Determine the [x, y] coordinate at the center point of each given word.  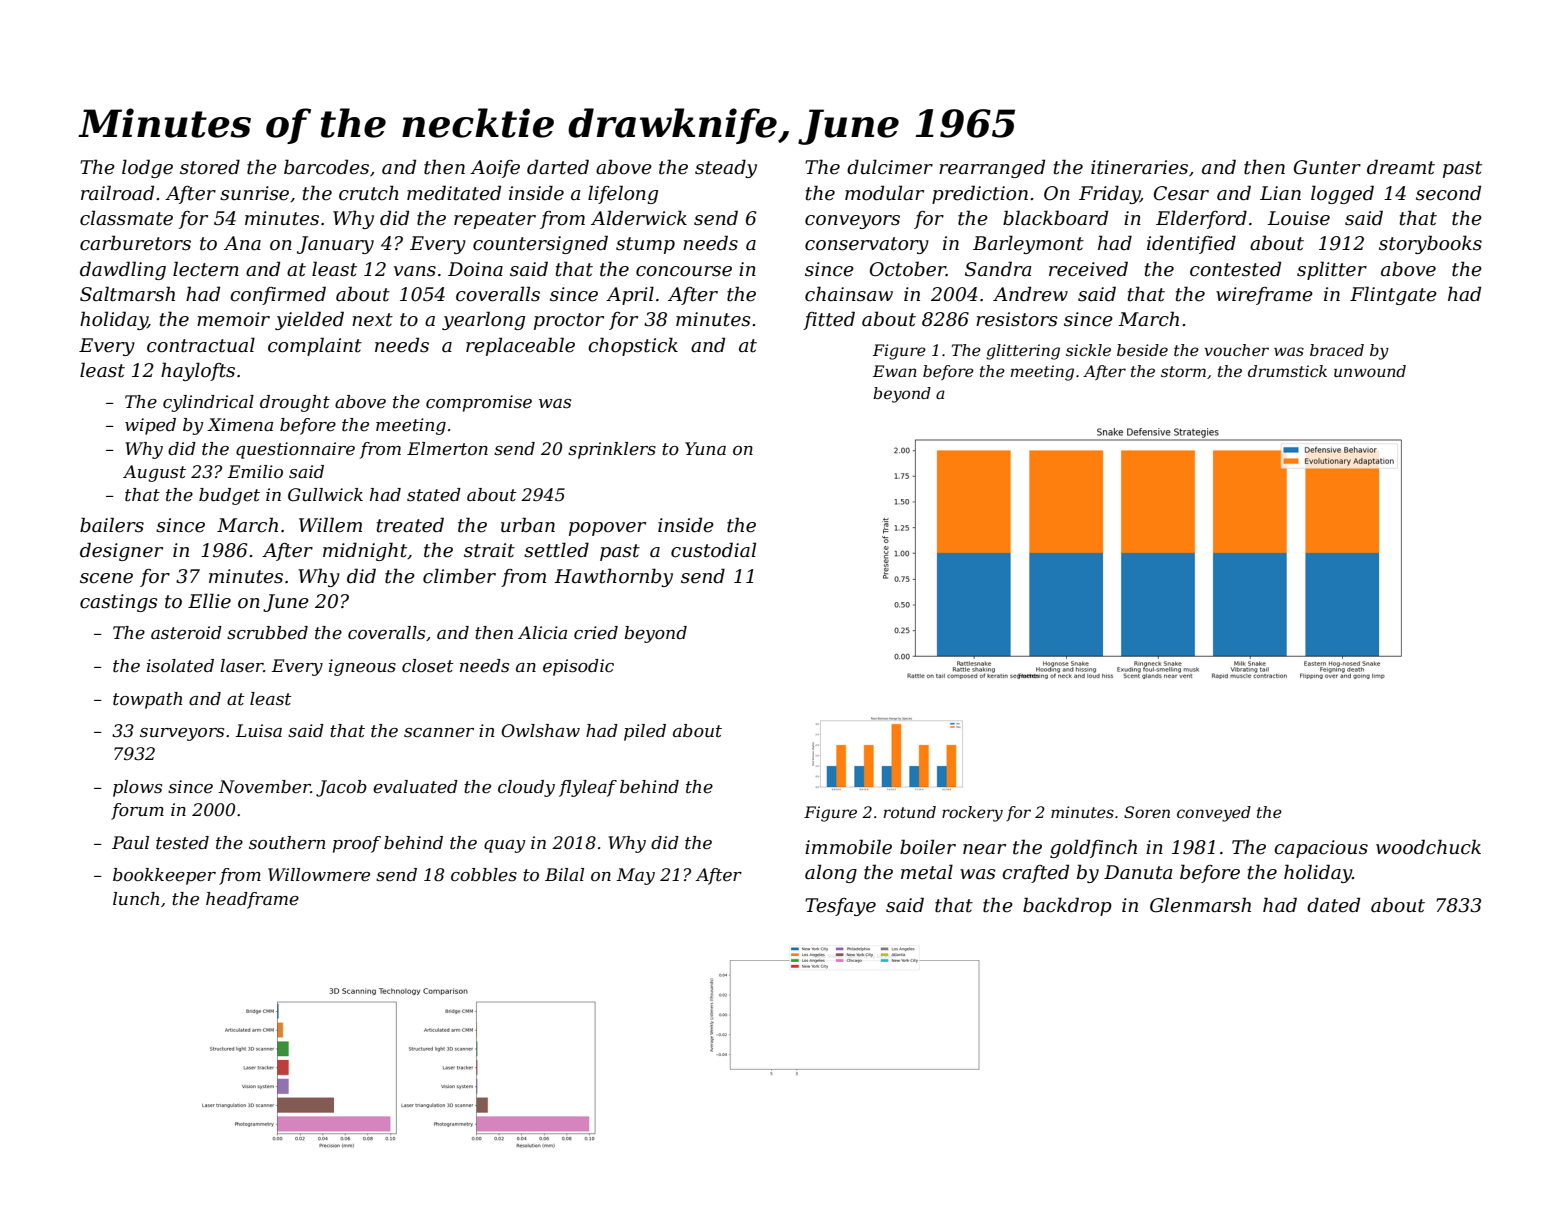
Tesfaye [840, 907]
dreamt [1401, 167]
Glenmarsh [1200, 905]
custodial [713, 550]
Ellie [209, 601]
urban [528, 525]
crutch [369, 193]
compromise [479, 403]
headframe [252, 900]
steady [726, 168]
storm [1183, 371]
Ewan [895, 371]
